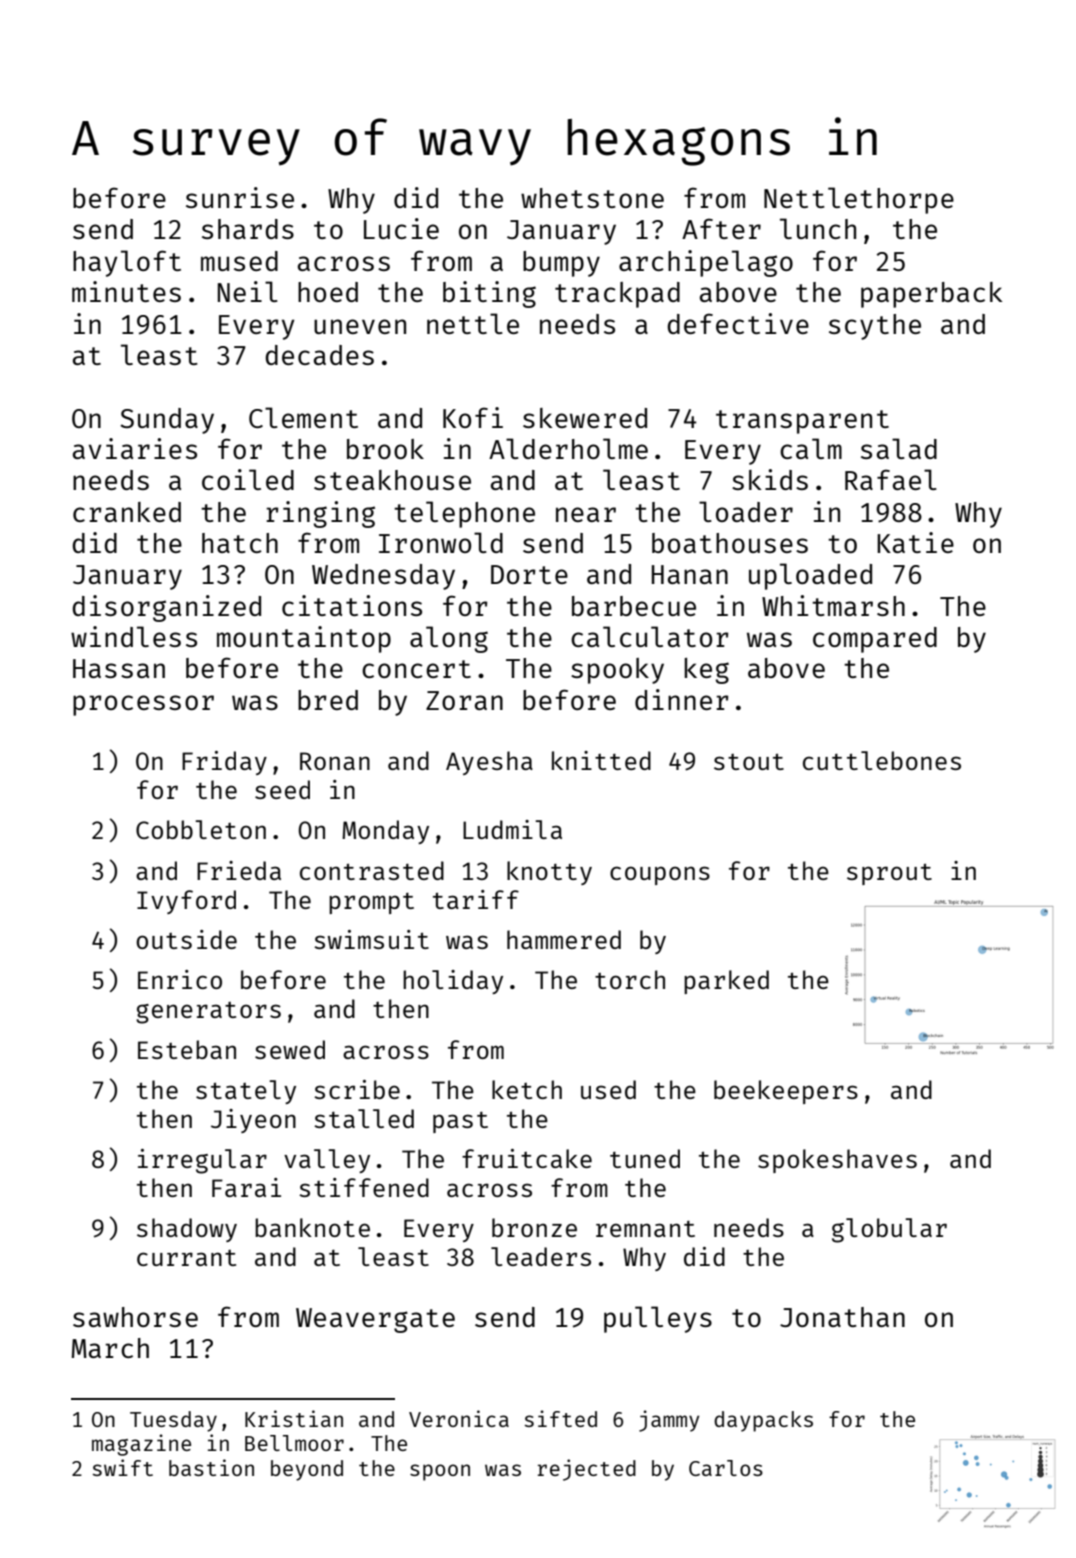 This screenshot has height=1558, width=1076. What do you see at coordinates (240, 197) in the screenshot?
I see `sunrise` at bounding box center [240, 197].
